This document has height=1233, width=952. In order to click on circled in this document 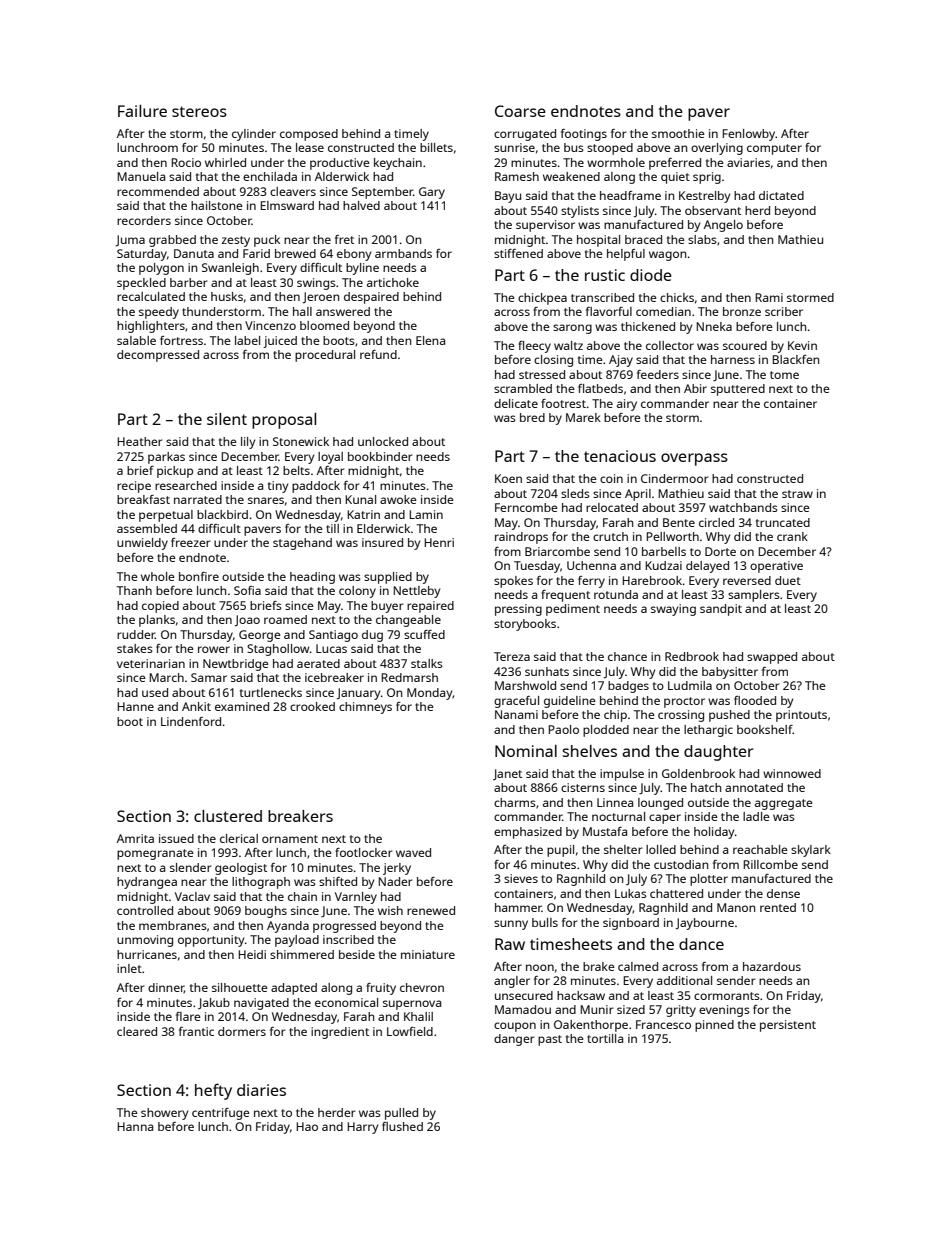, I will do `click(716, 522)`.
